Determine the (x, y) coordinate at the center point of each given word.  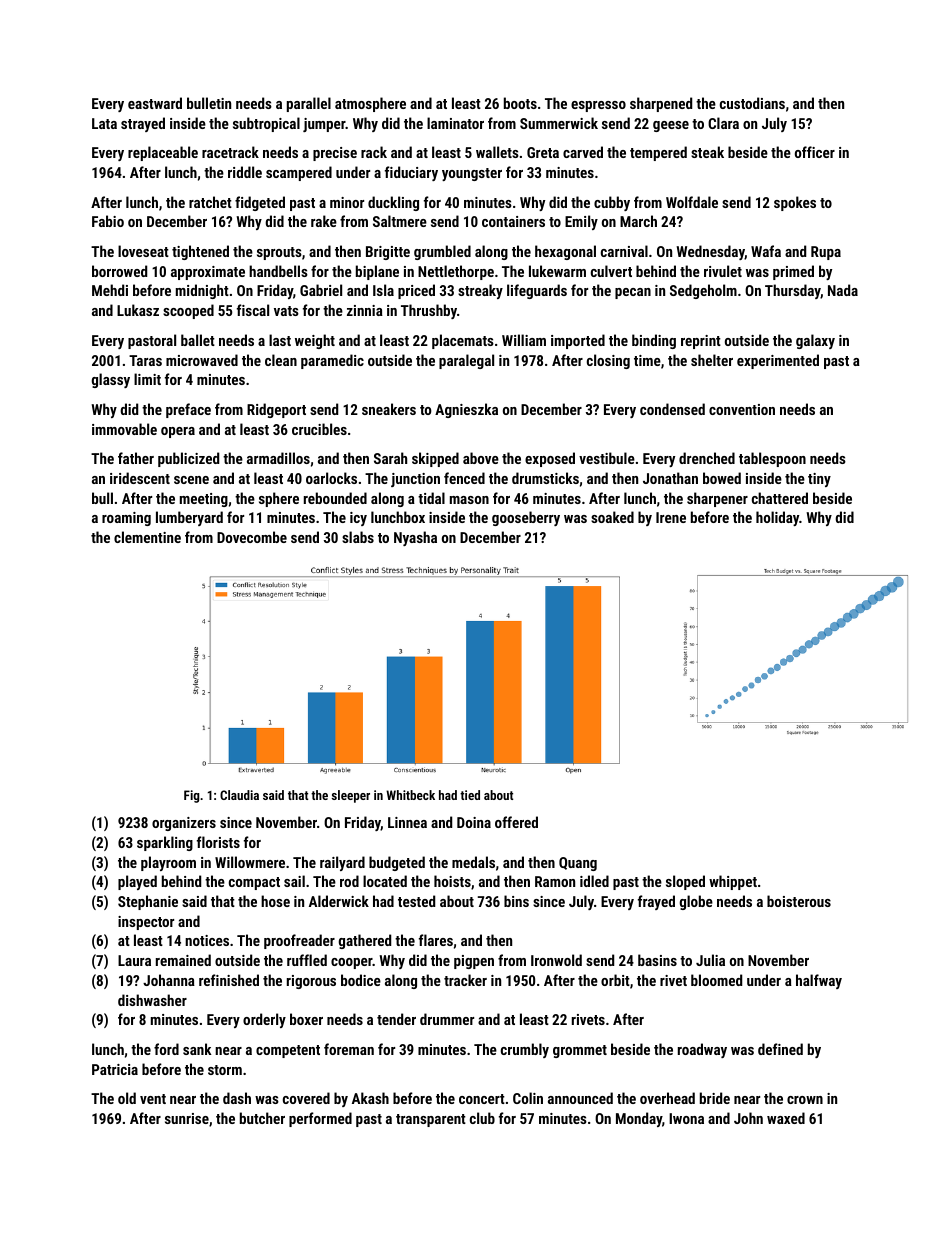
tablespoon (772, 459)
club (482, 1118)
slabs (358, 537)
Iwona (686, 1118)
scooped (188, 311)
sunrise (187, 1118)
